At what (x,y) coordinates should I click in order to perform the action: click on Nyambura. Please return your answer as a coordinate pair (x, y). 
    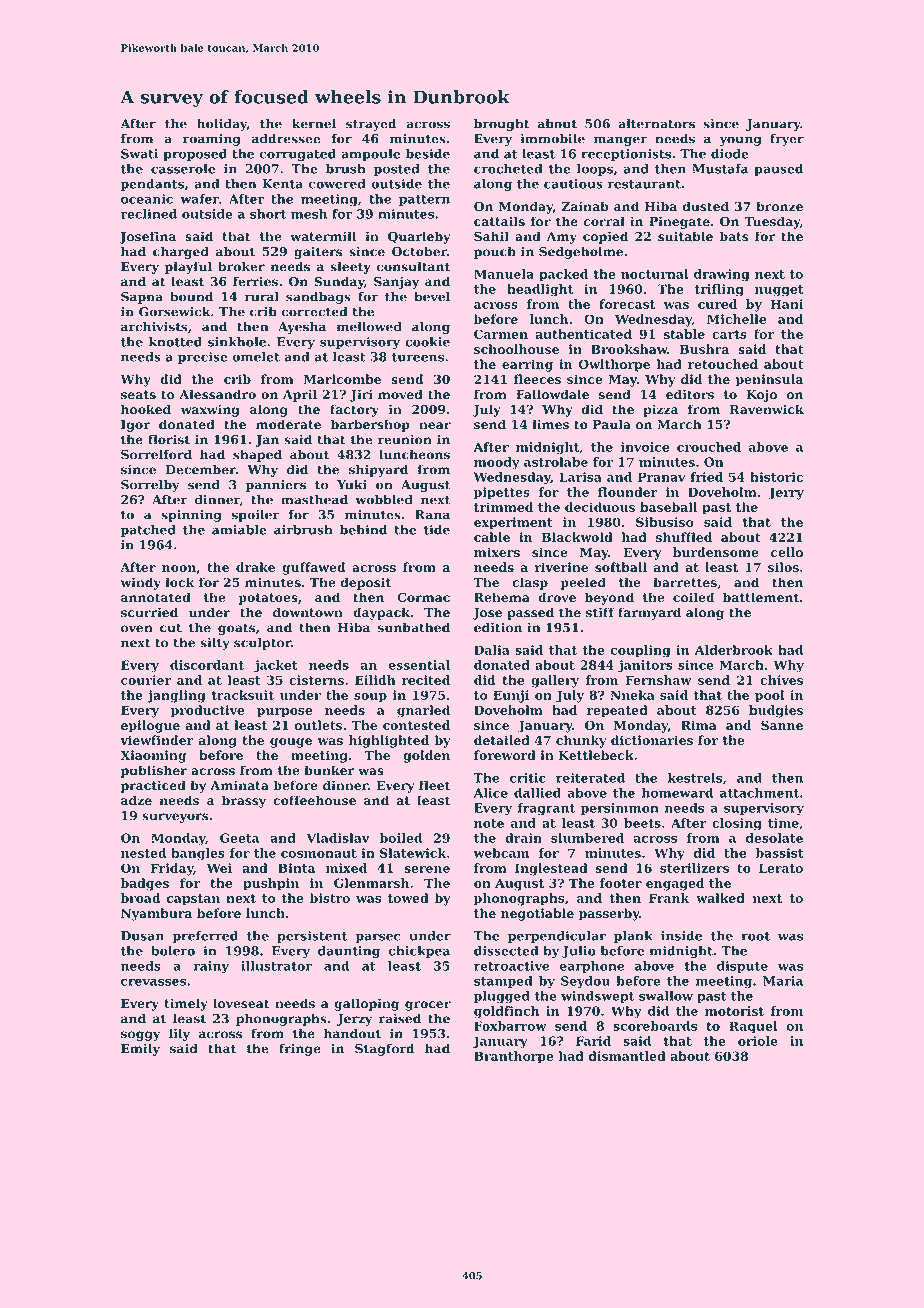
    Looking at the image, I should click on (156, 914).
